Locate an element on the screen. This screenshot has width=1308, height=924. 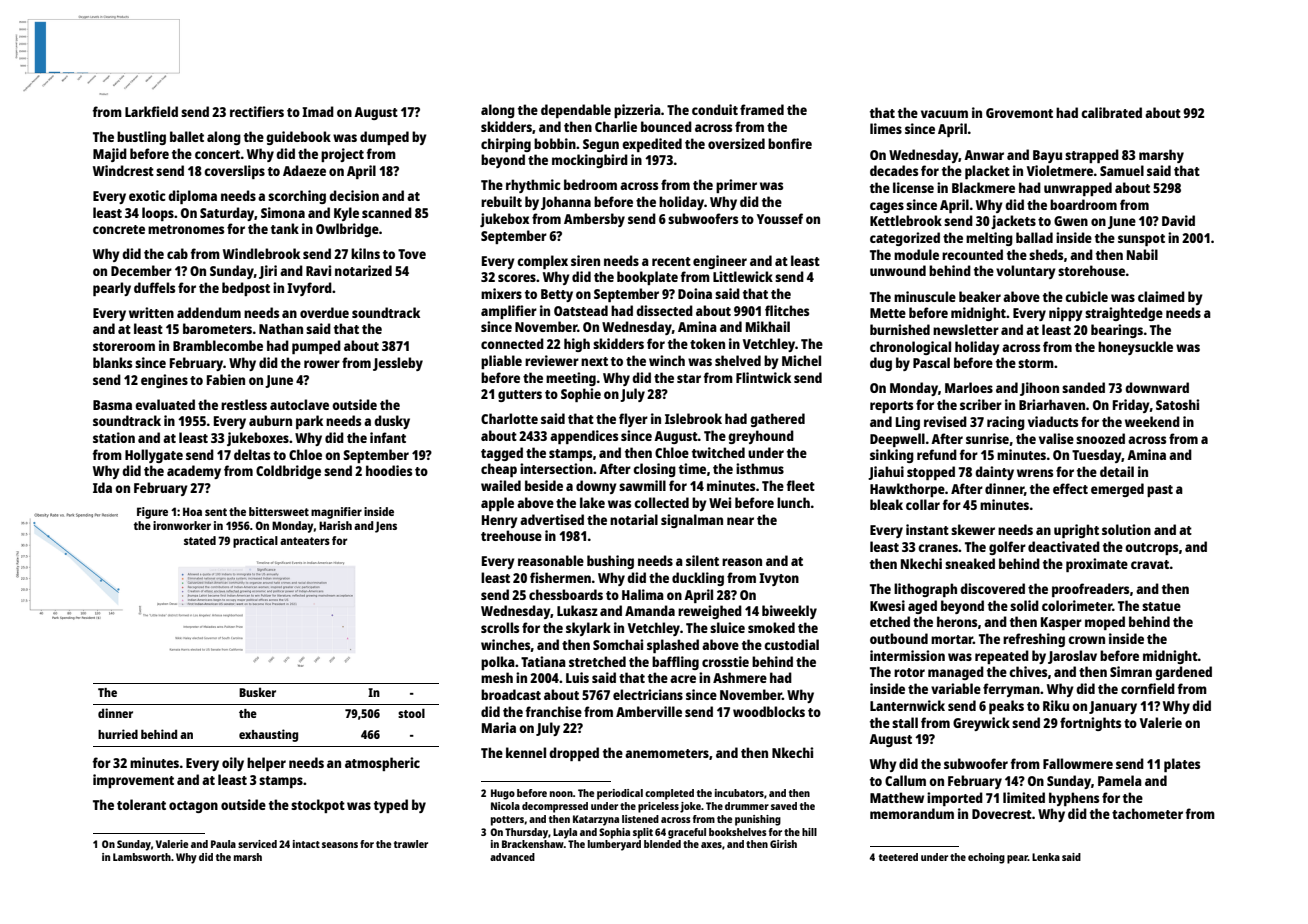
jackets is located at coordinates (1013, 222).
